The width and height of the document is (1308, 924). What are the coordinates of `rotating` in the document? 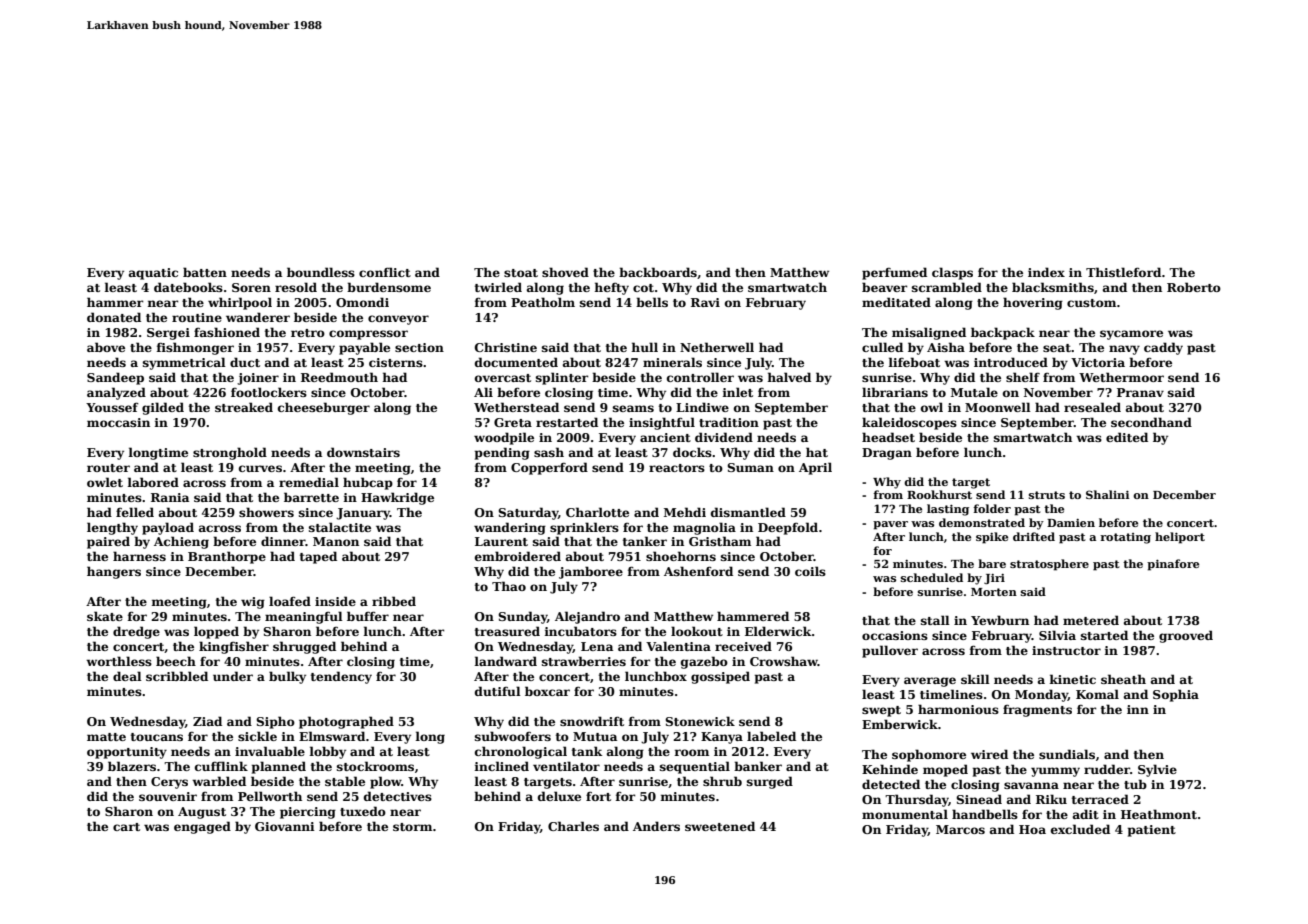 It's located at (1125, 538).
